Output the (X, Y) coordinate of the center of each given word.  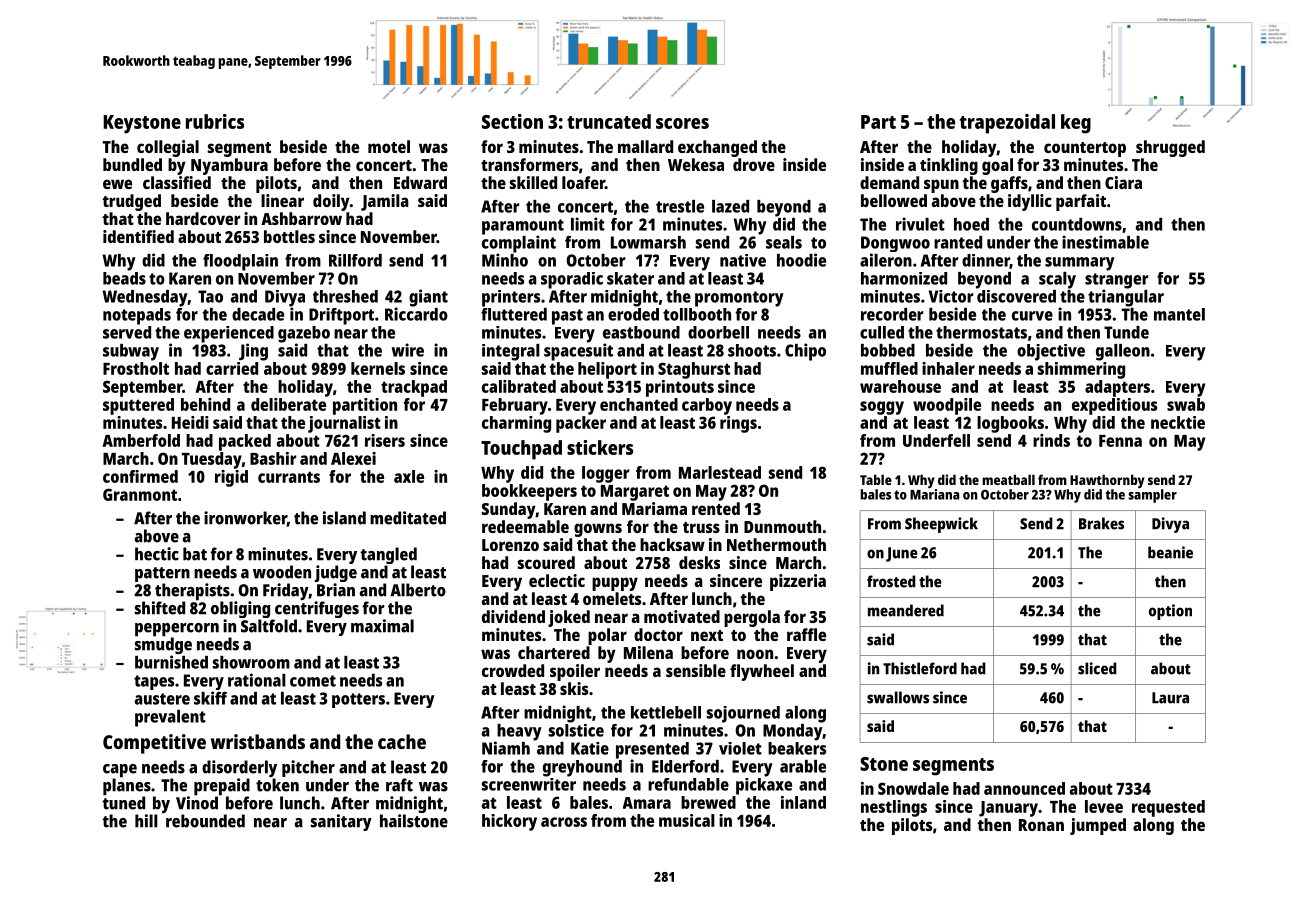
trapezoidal (1007, 124)
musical (687, 820)
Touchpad (521, 450)
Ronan (1041, 825)
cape (120, 771)
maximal (382, 626)
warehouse (900, 386)
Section (512, 121)
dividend (513, 616)
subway (131, 352)
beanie (1170, 552)
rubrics (215, 121)
